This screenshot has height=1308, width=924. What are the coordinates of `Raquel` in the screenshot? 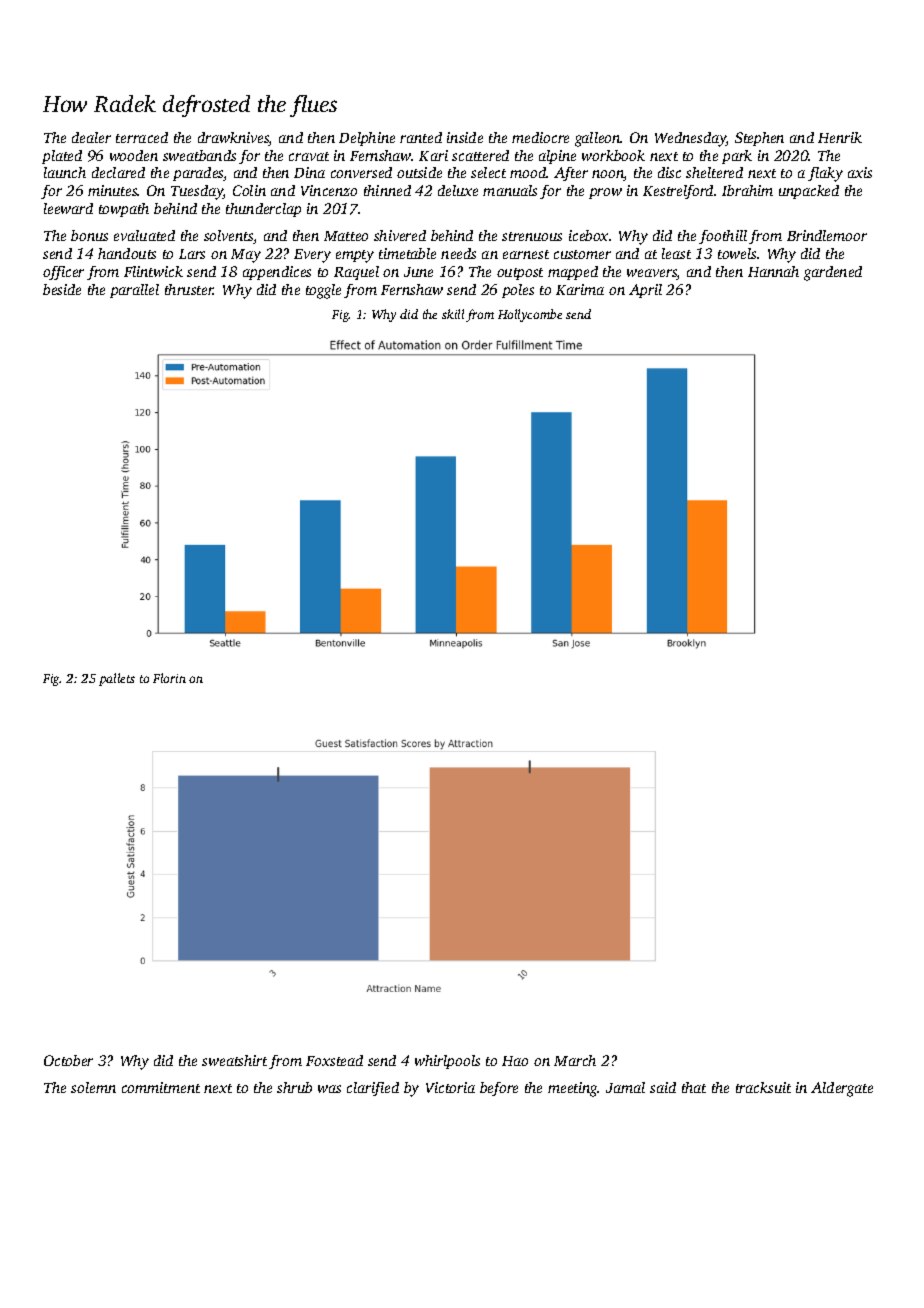 It's located at (356, 273).
